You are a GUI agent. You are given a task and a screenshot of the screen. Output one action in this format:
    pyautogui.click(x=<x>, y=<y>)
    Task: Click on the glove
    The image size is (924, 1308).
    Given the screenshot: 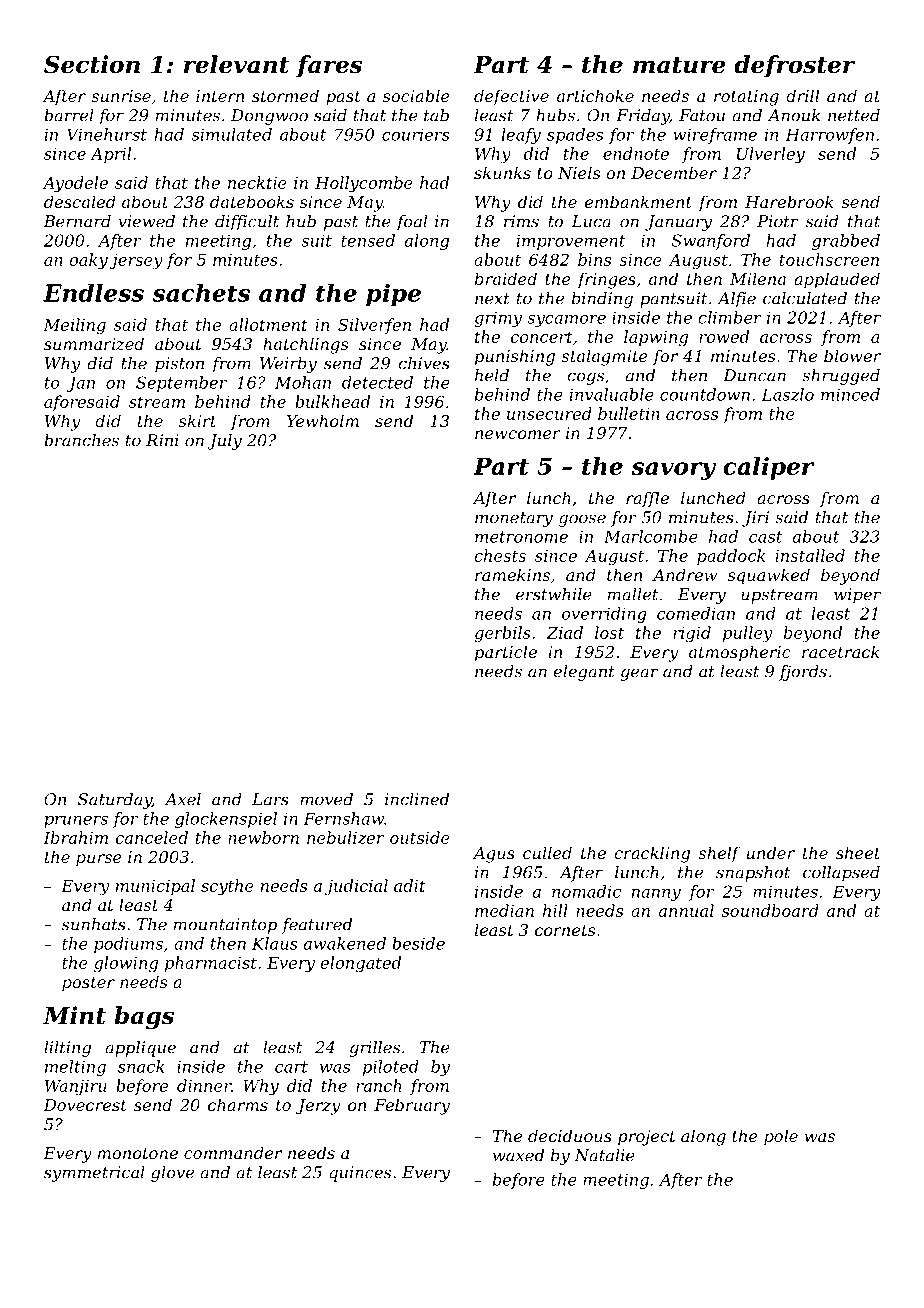 What is the action you would take?
    pyautogui.click(x=172, y=1174)
